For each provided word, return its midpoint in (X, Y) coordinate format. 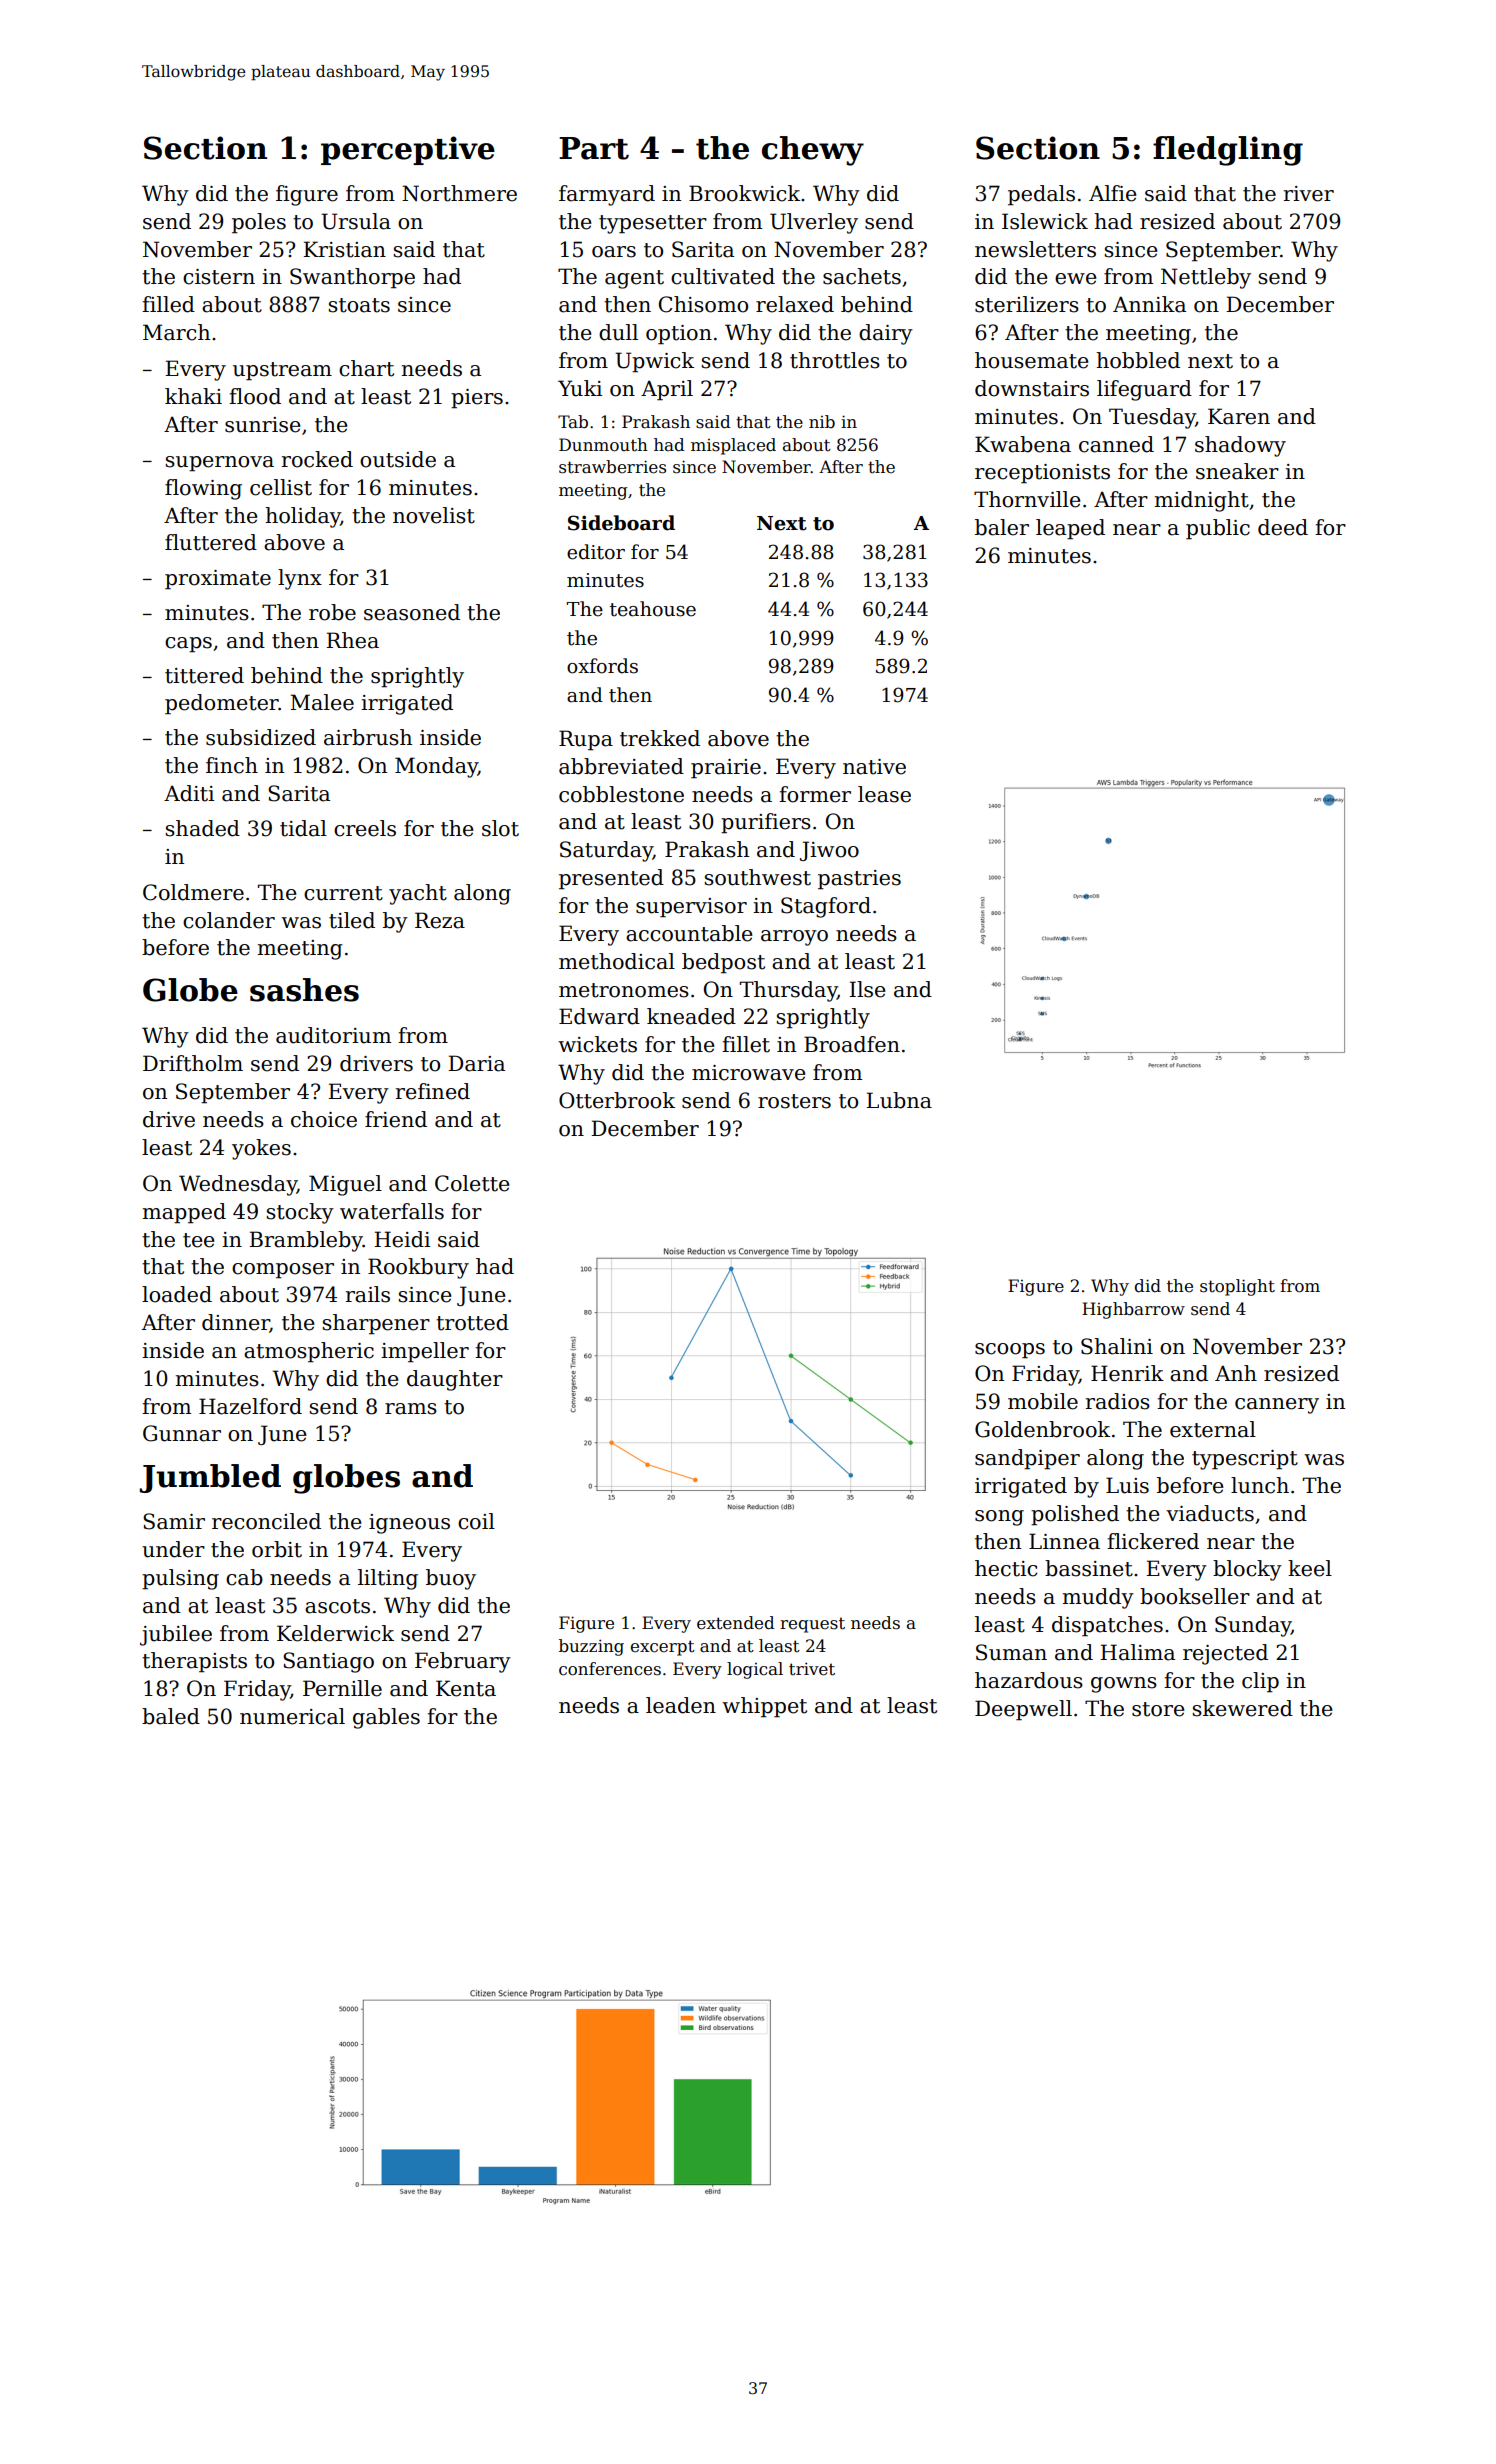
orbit (277, 1549)
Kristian (344, 249)
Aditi (189, 793)
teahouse (653, 609)
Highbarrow (1133, 1310)
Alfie (1112, 193)
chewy (813, 151)
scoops (1010, 1351)
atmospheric (309, 1352)
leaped (1070, 529)
